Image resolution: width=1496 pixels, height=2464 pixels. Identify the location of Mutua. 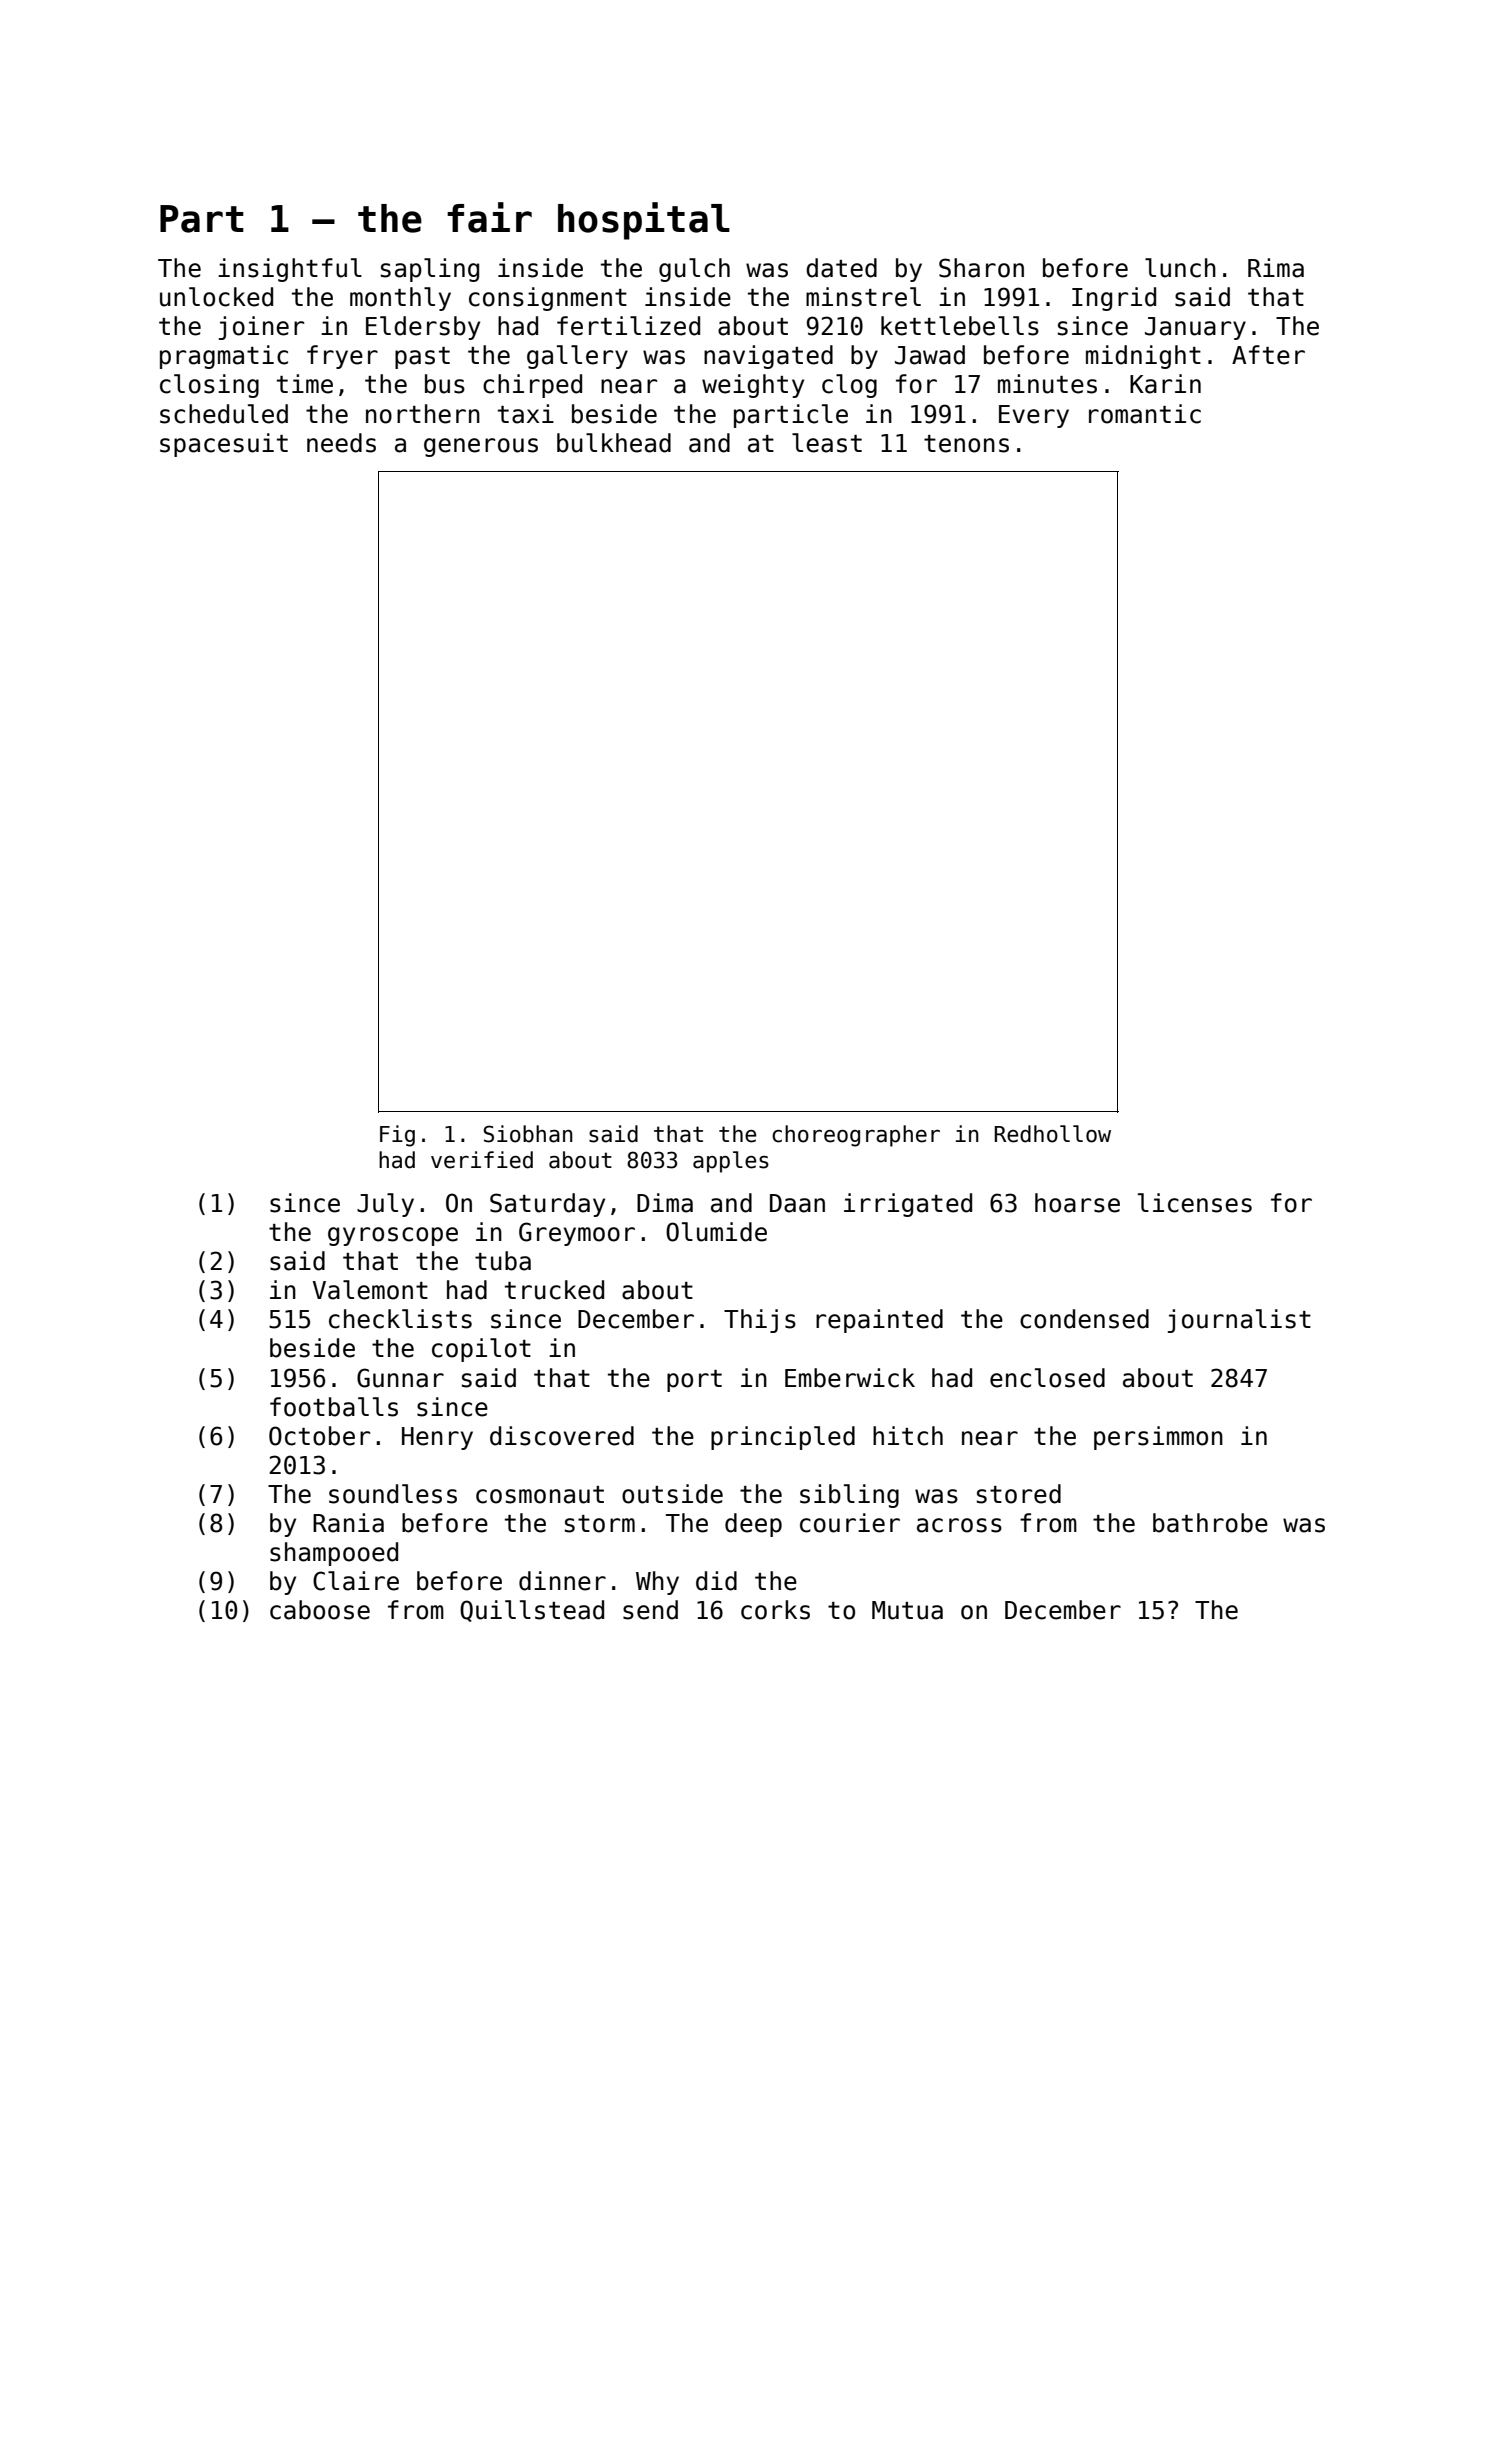
(907, 1610).
